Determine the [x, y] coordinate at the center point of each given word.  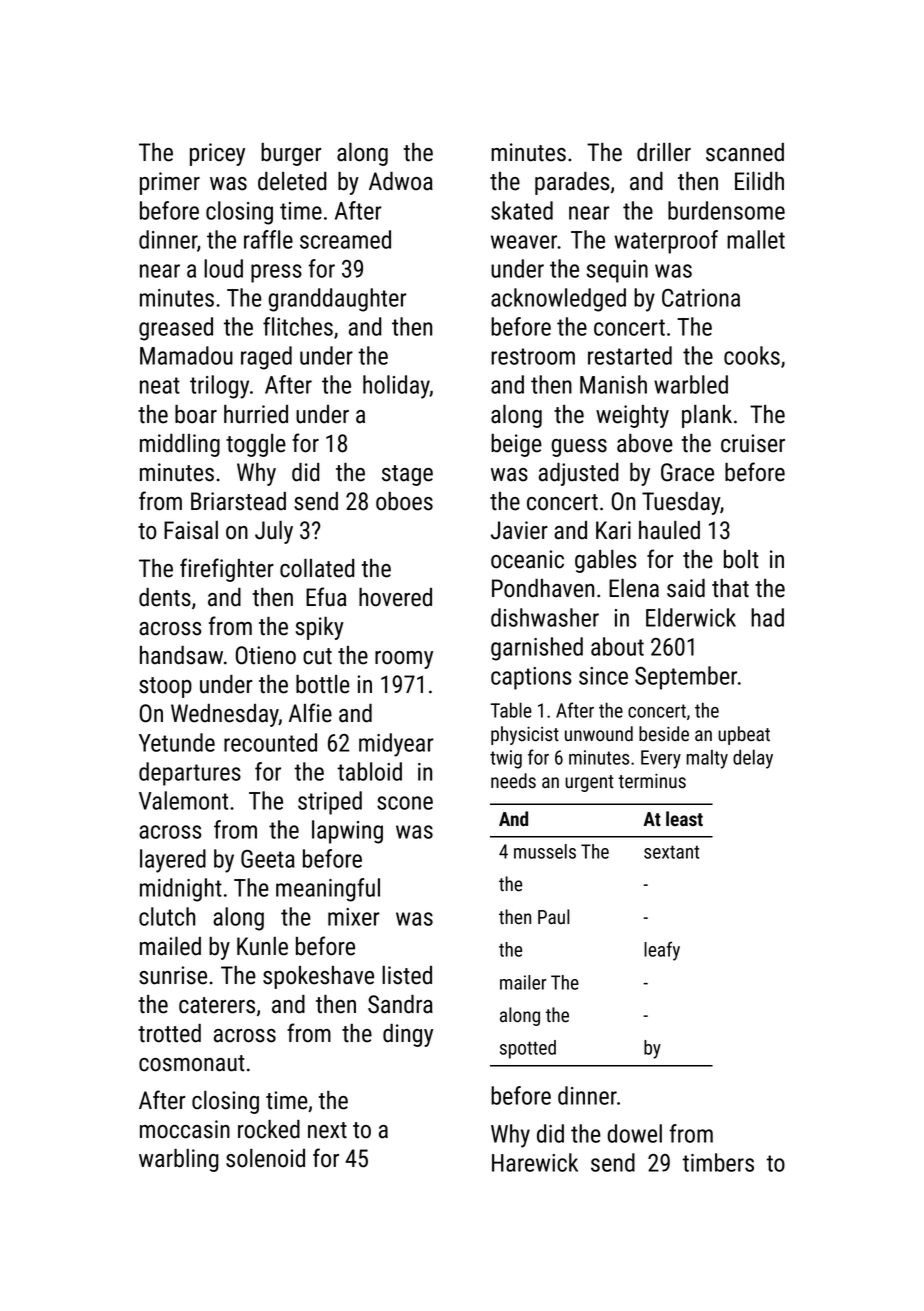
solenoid [265, 1158]
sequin [617, 271]
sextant [671, 852]
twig [506, 759]
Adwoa [401, 181]
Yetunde [177, 742]
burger [291, 154]
